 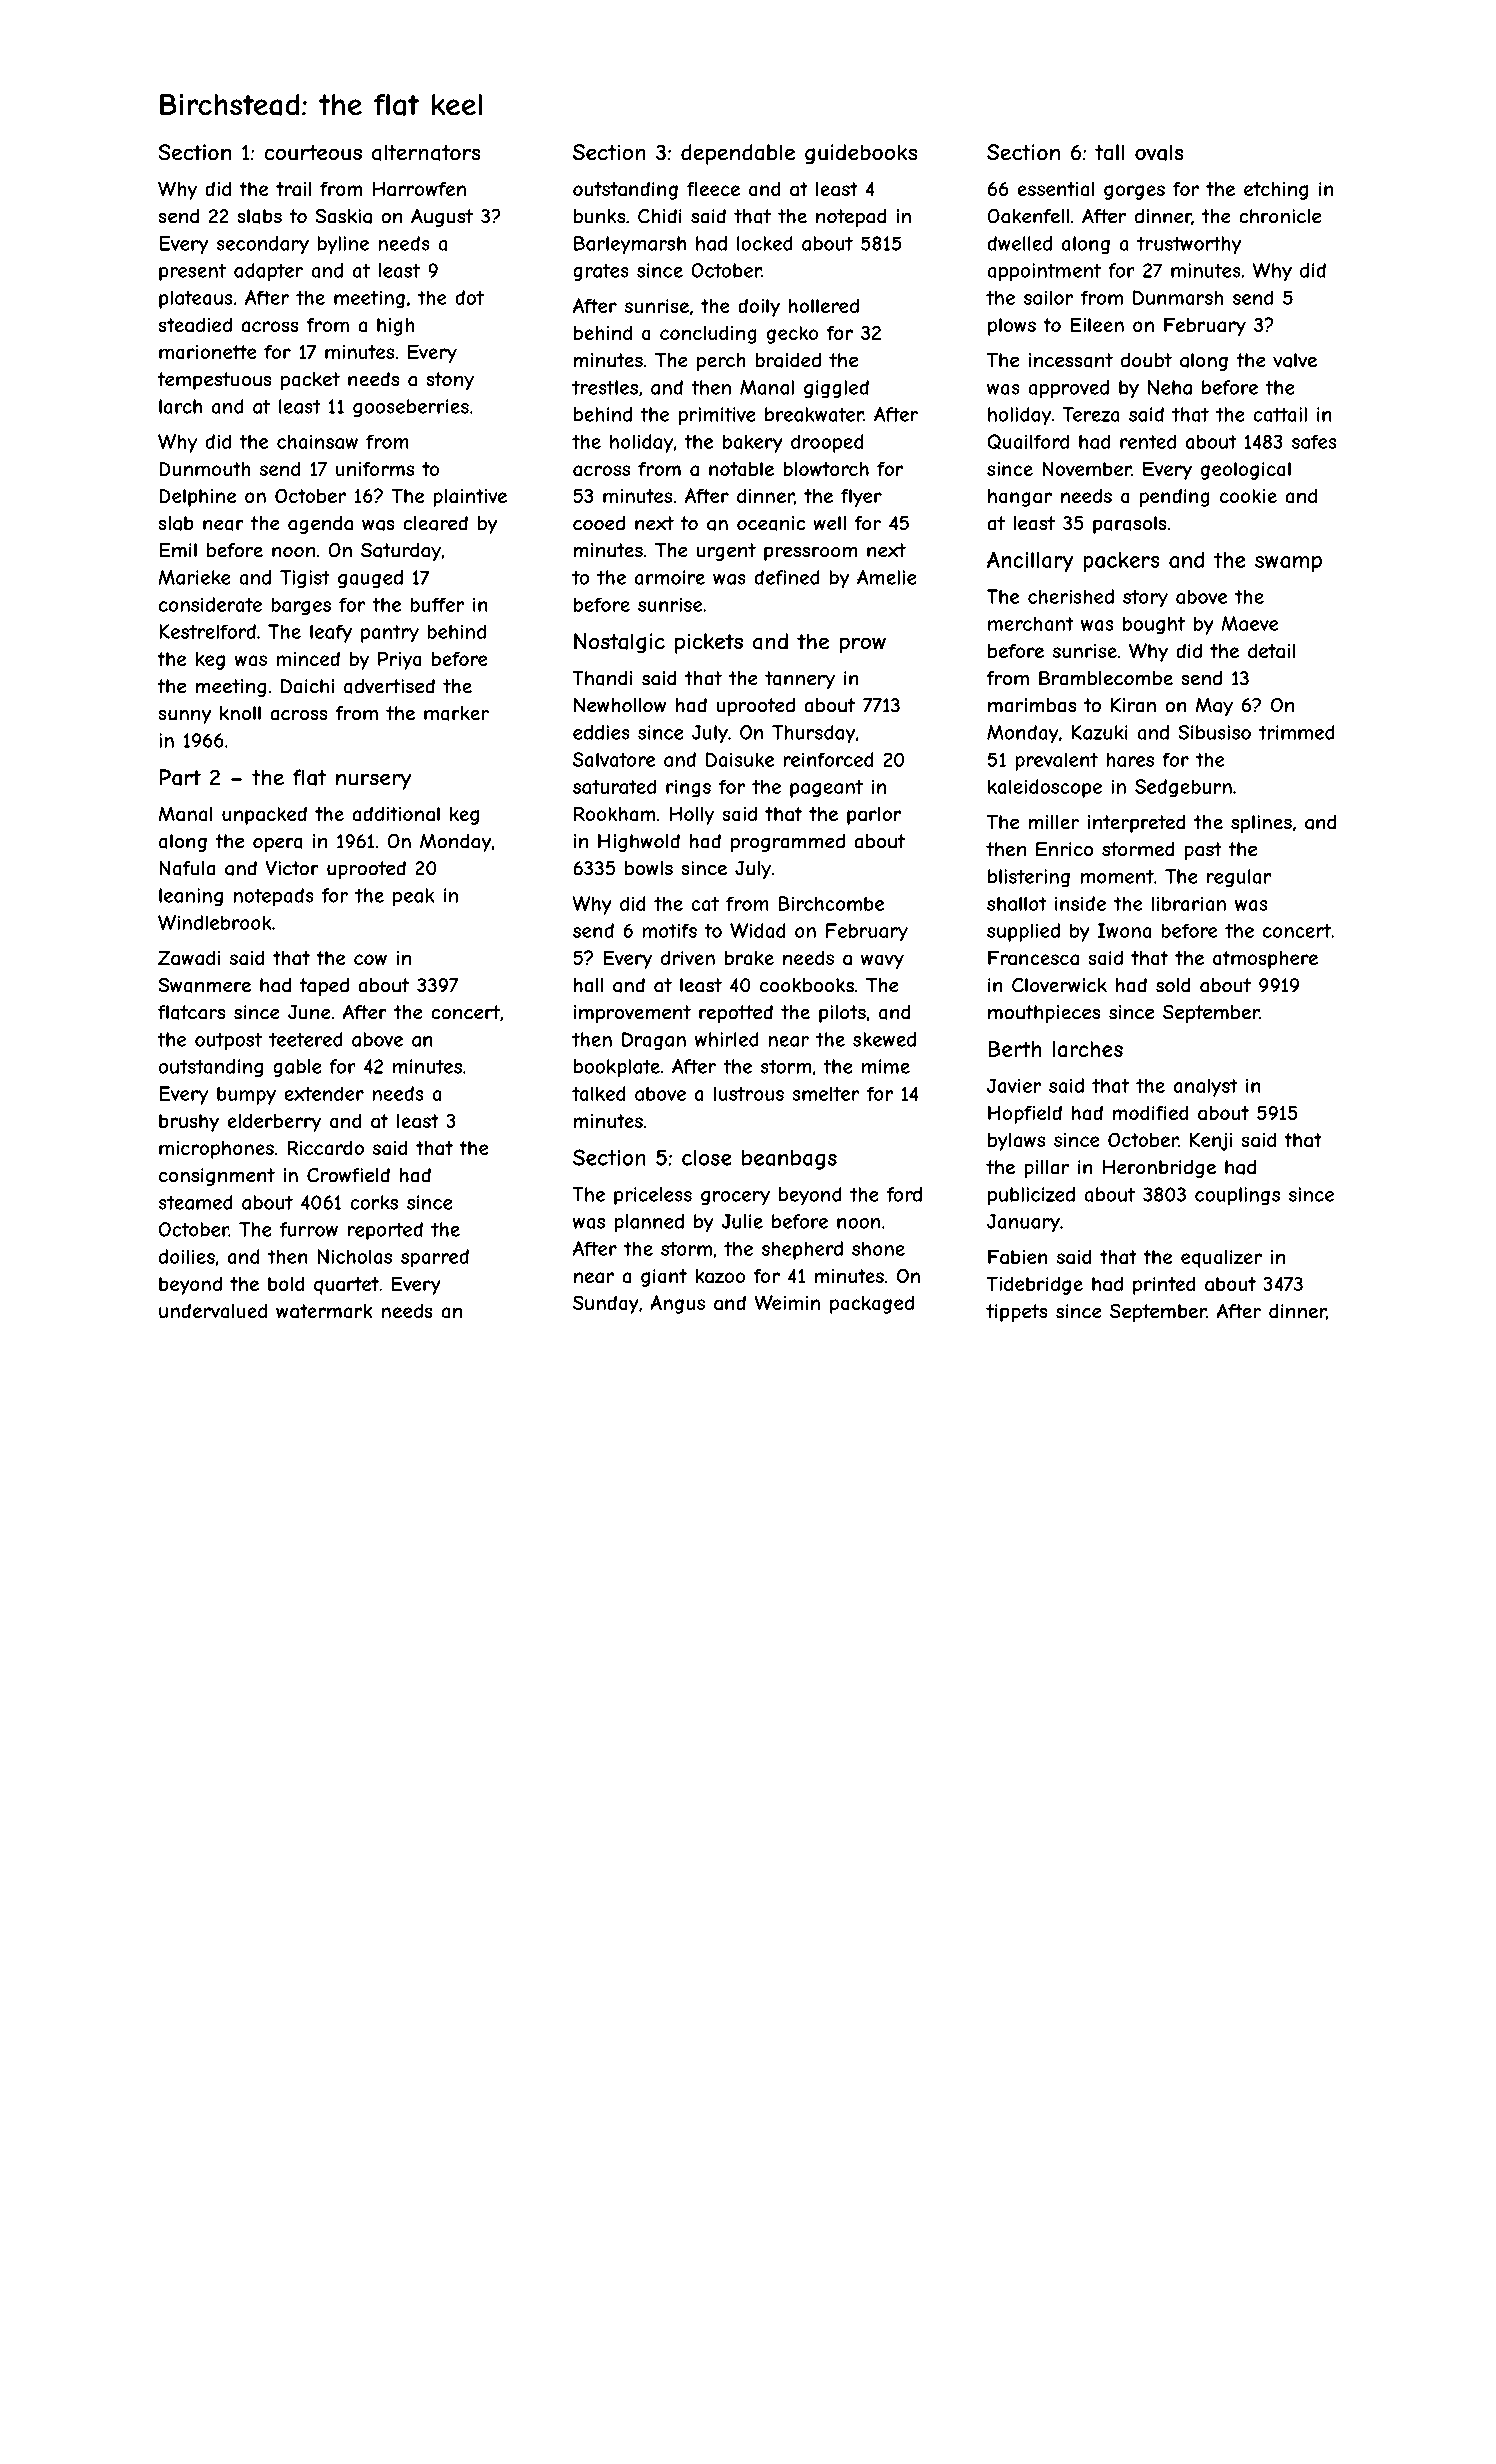 I want to click on Sunday, so click(x=606, y=1304).
